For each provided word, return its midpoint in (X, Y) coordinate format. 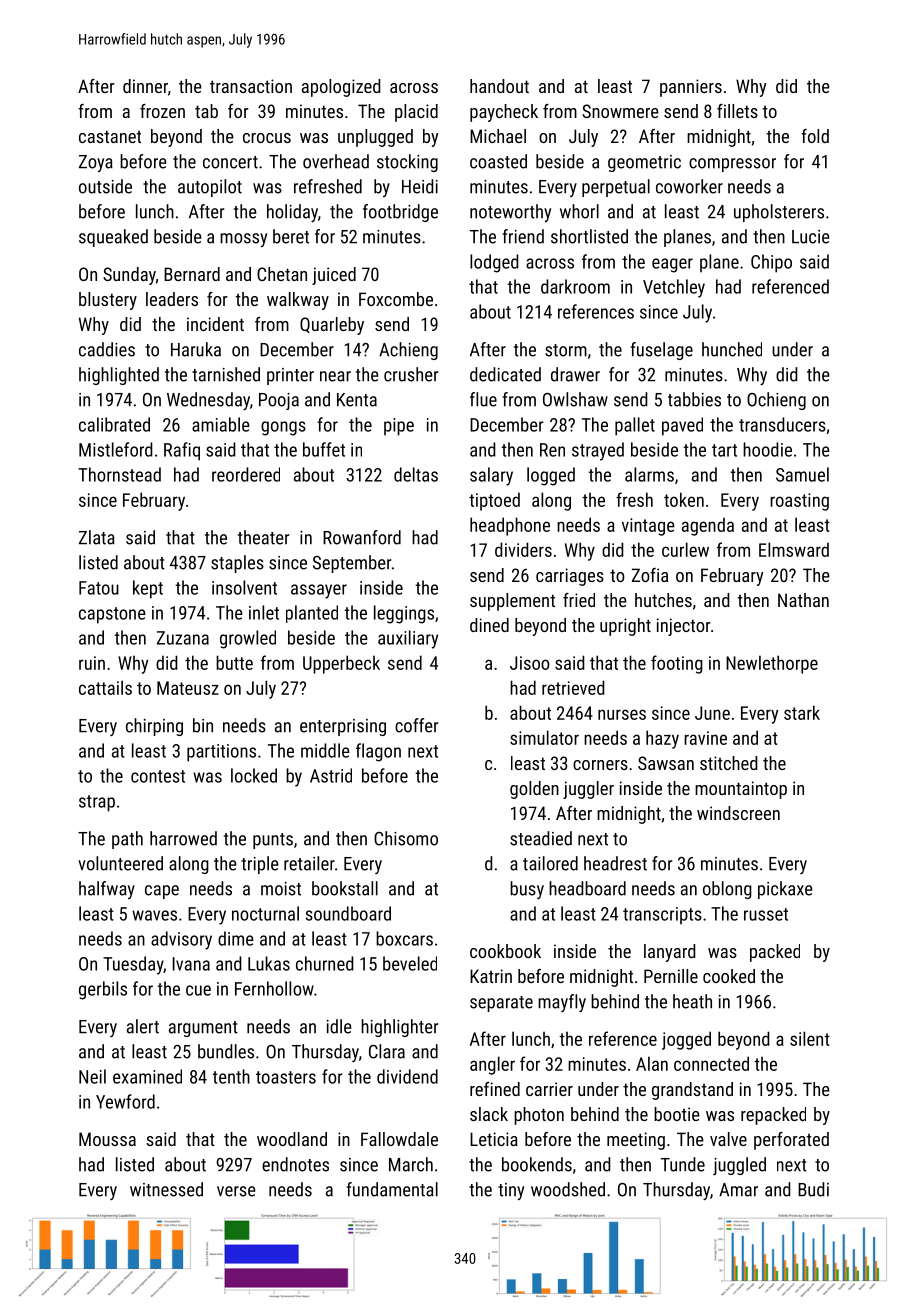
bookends (537, 1164)
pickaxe (785, 890)
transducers (782, 424)
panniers (691, 88)
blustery (108, 301)
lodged (494, 263)
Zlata (97, 537)
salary (491, 476)
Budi (813, 1189)
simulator (544, 737)
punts (273, 841)
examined (147, 1076)
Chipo (771, 263)
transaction (251, 86)
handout (499, 86)
